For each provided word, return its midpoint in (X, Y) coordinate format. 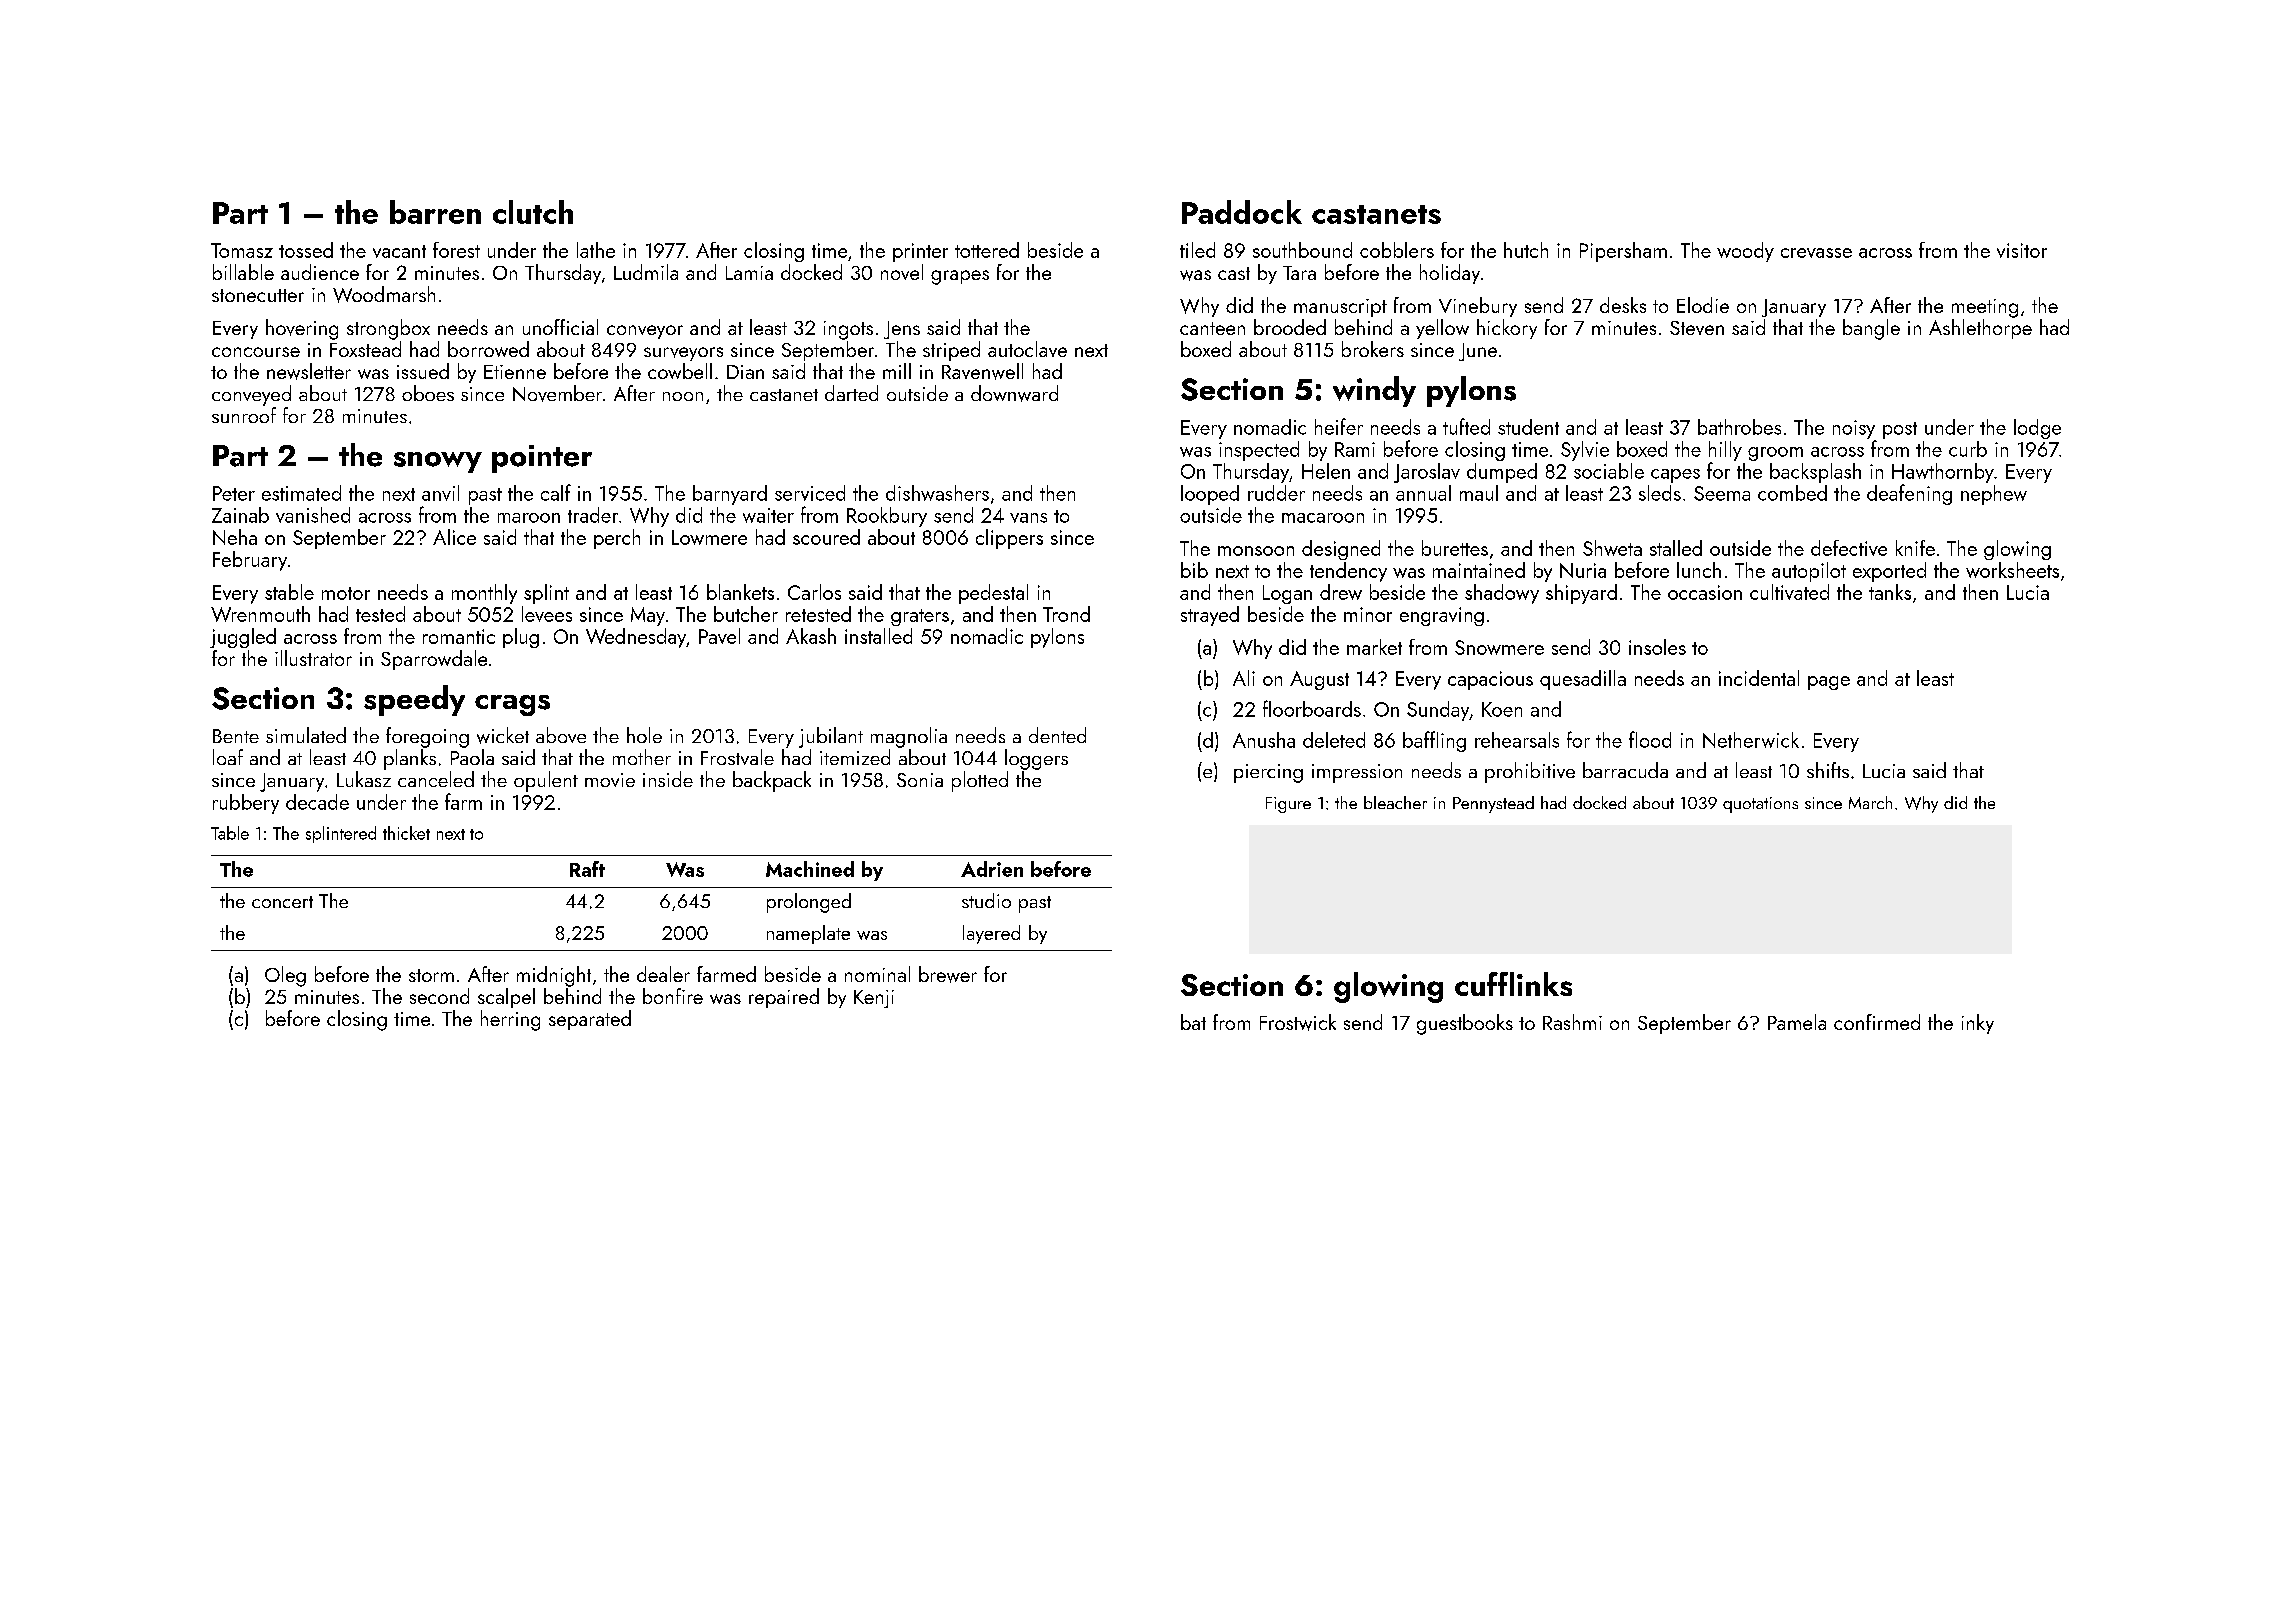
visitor (2022, 250)
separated (590, 1020)
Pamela (1797, 1022)
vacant (399, 251)
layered (991, 934)
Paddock (1242, 212)
